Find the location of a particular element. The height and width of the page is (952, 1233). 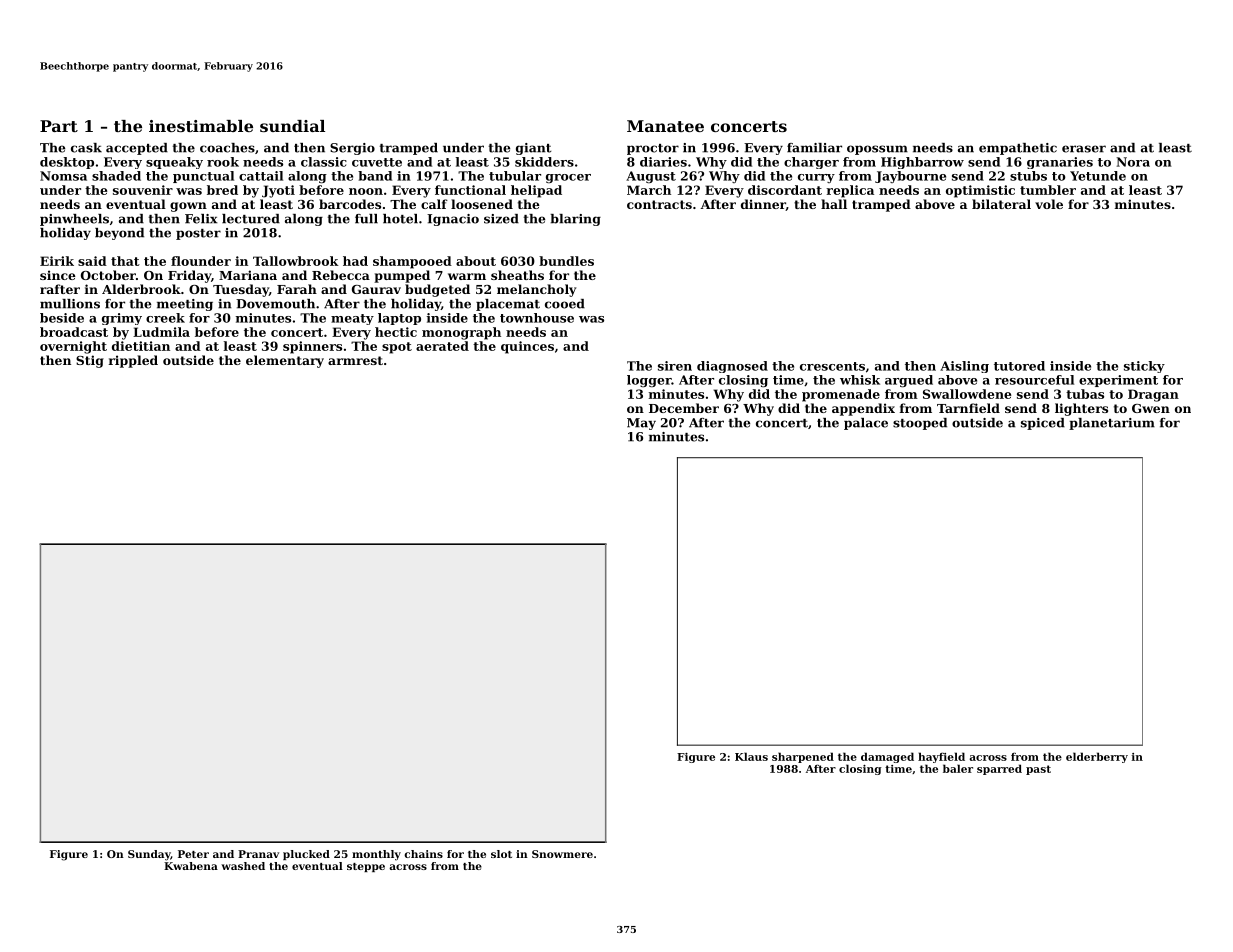

Klaus is located at coordinates (751, 756).
